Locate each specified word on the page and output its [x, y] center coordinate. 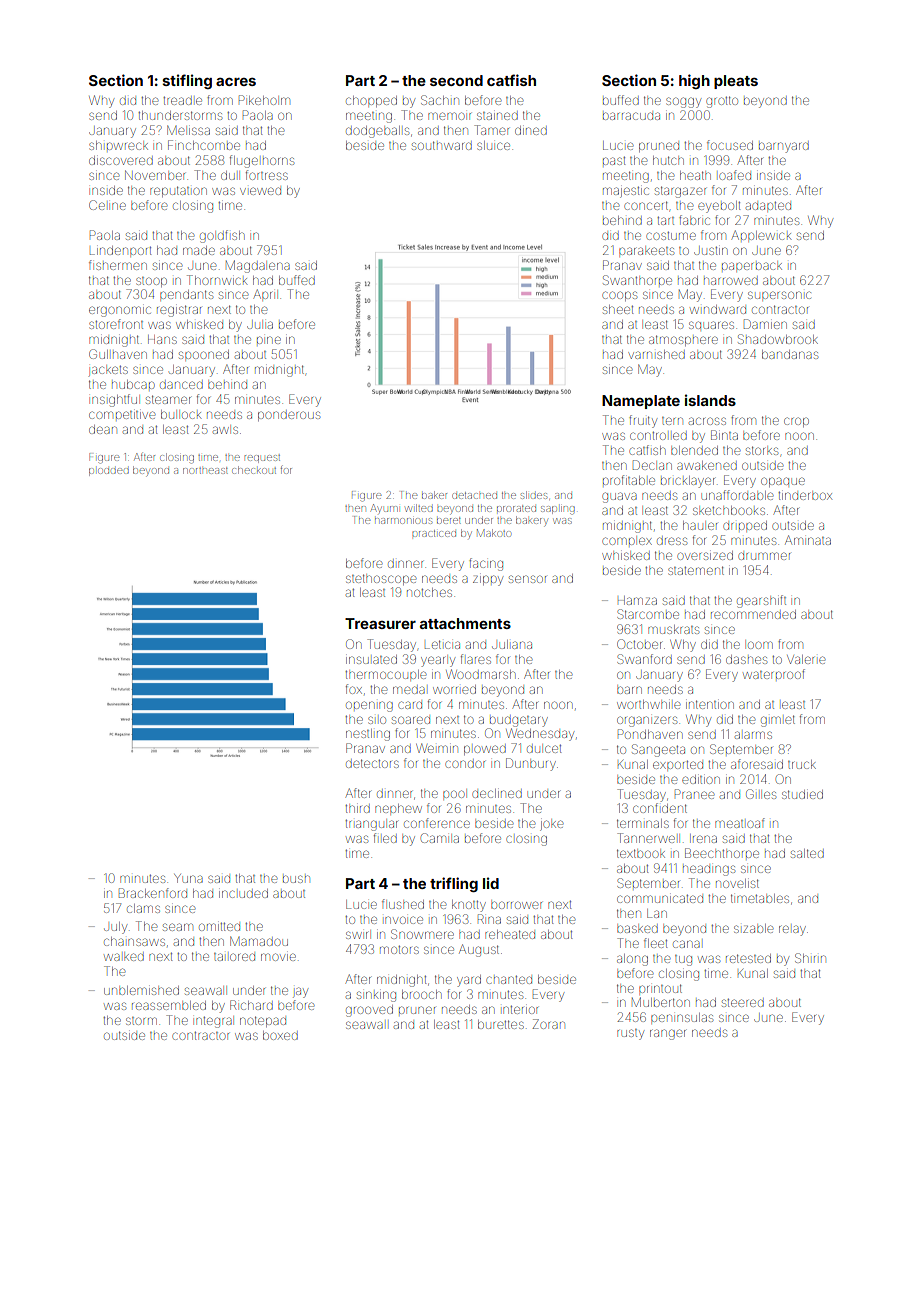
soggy [683, 102]
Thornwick [217, 280]
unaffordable [737, 495]
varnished [656, 354]
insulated [371, 659]
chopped [371, 101]
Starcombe [648, 614]
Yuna [188, 878]
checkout [254, 470]
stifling [187, 81]
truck [802, 764]
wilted [419, 508]
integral [214, 1022]
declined [497, 793]
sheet [618, 309]
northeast [205, 470]
